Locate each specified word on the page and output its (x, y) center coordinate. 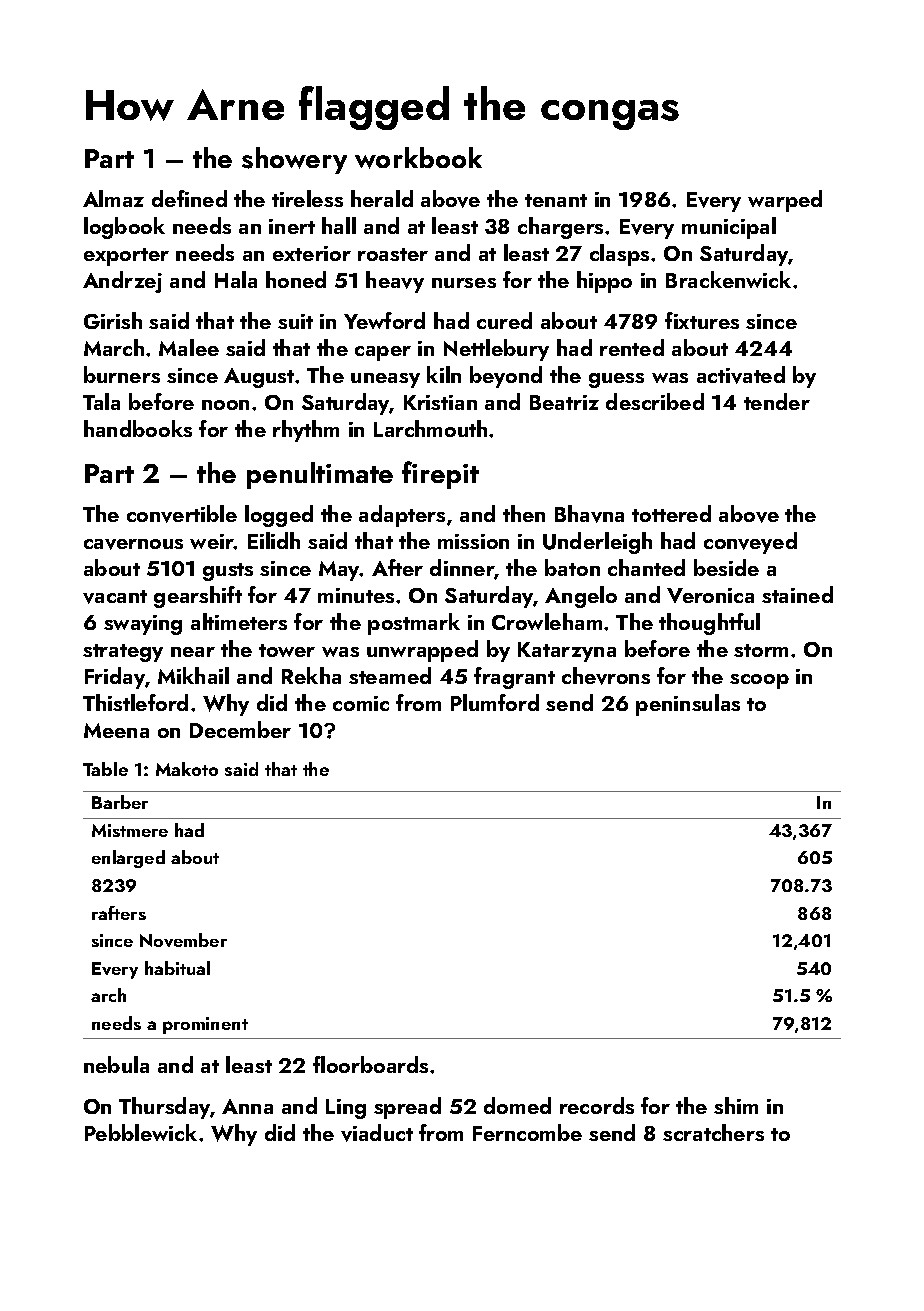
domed (517, 1105)
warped (785, 201)
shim (736, 1105)
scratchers (713, 1132)
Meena (116, 730)
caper (383, 353)
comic (361, 703)
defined (189, 198)
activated (741, 375)
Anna (247, 1106)
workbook (418, 158)
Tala (101, 401)
